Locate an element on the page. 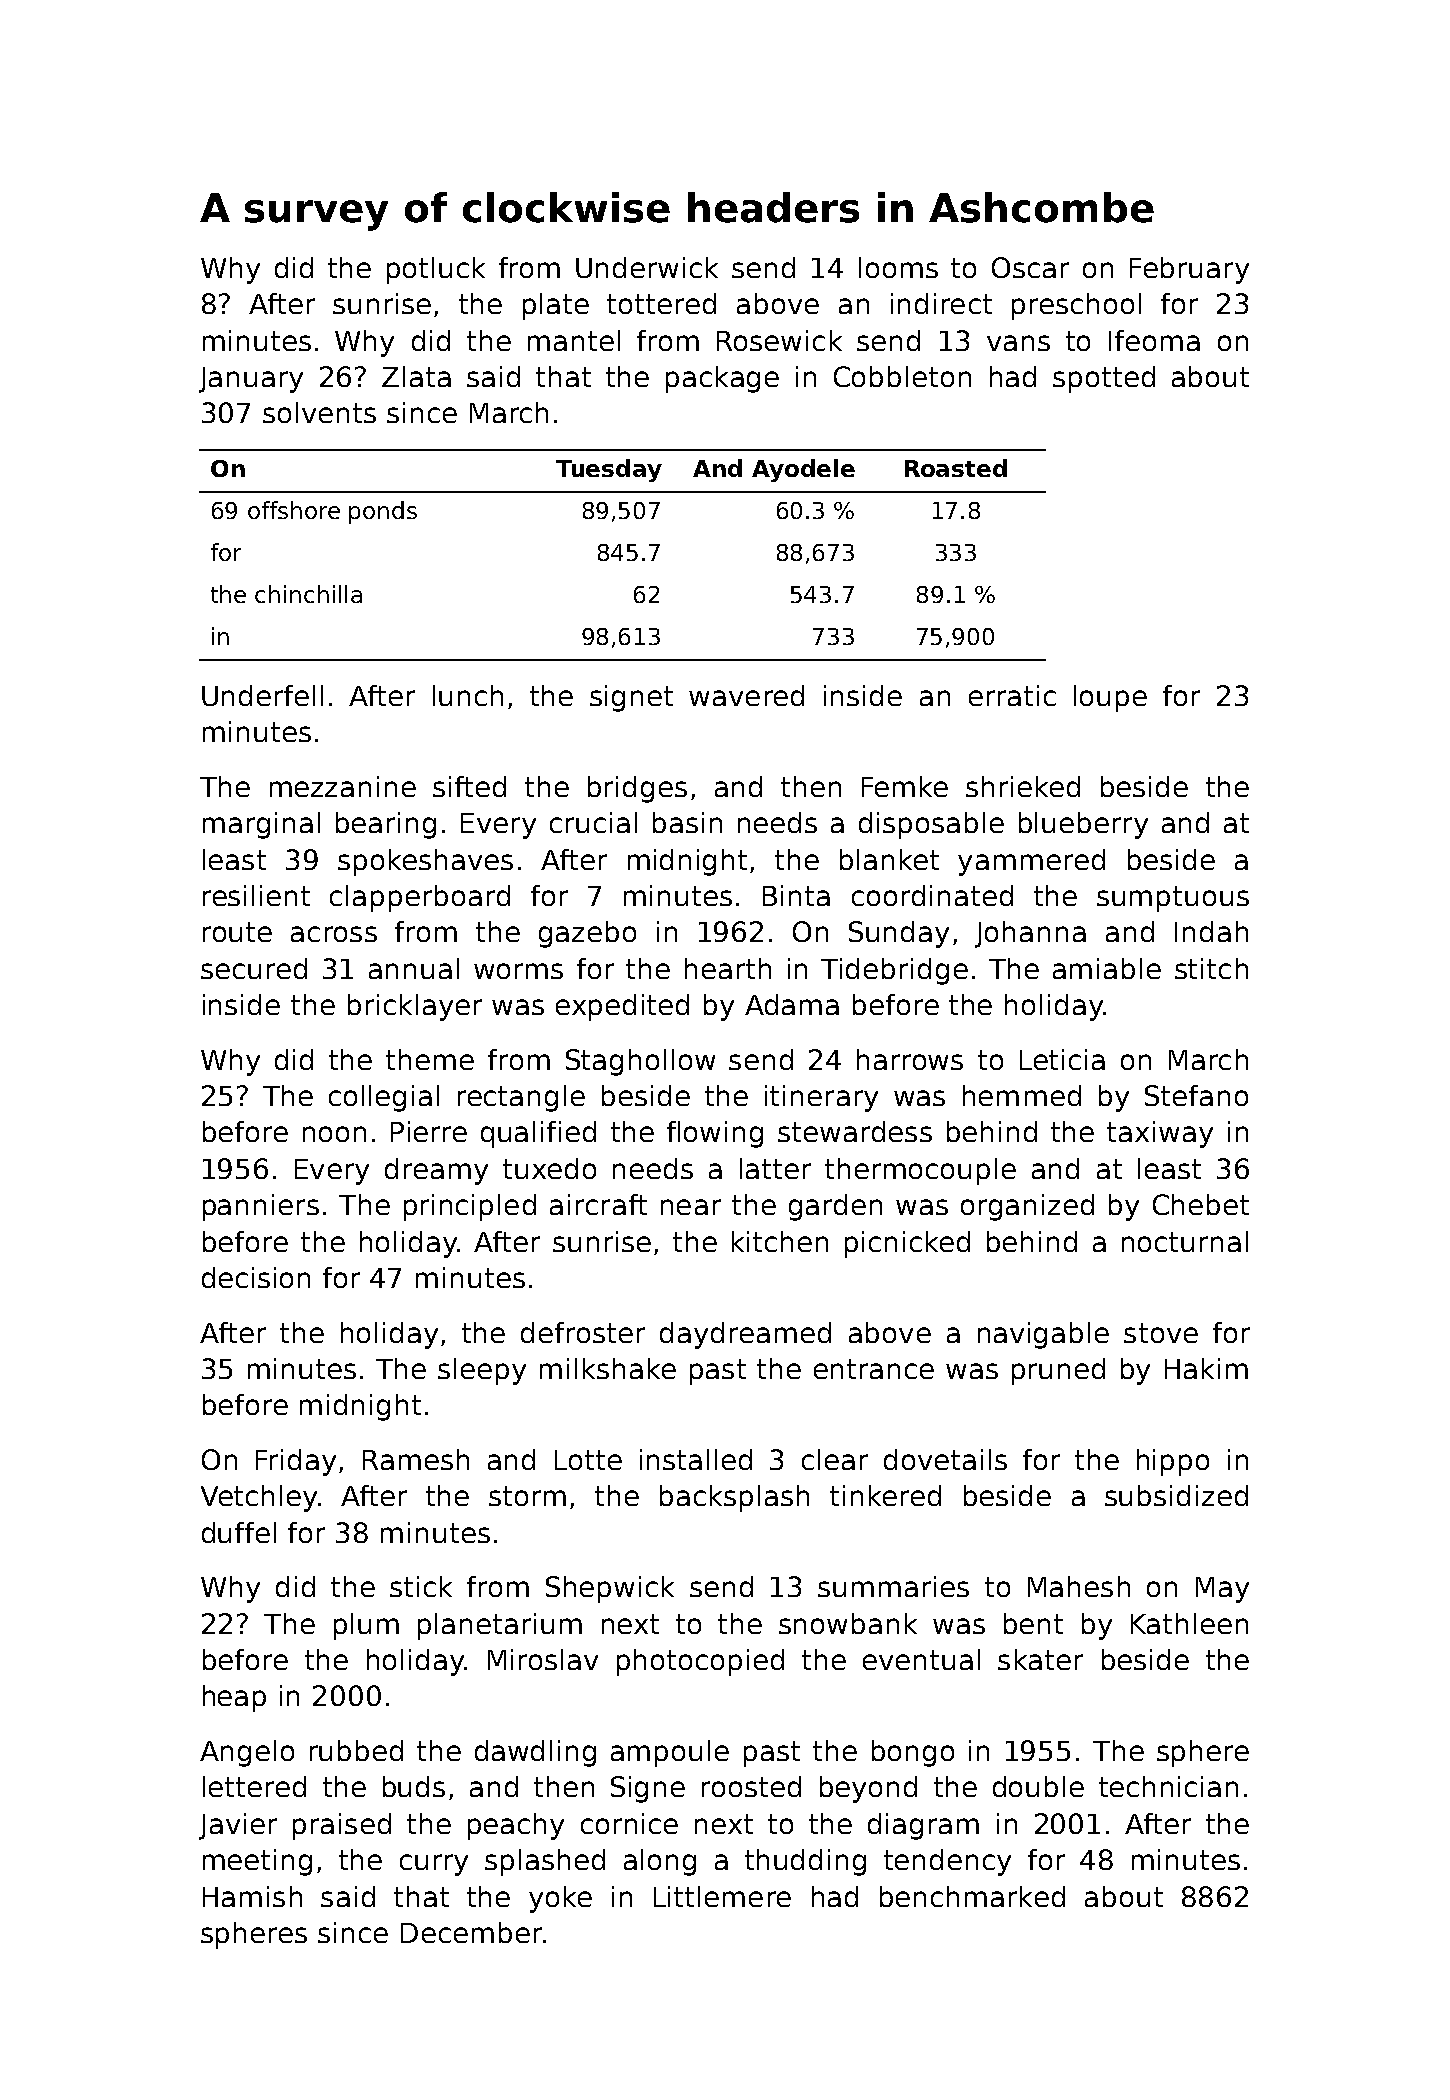 The image size is (1450, 2100). package is located at coordinates (722, 379).
